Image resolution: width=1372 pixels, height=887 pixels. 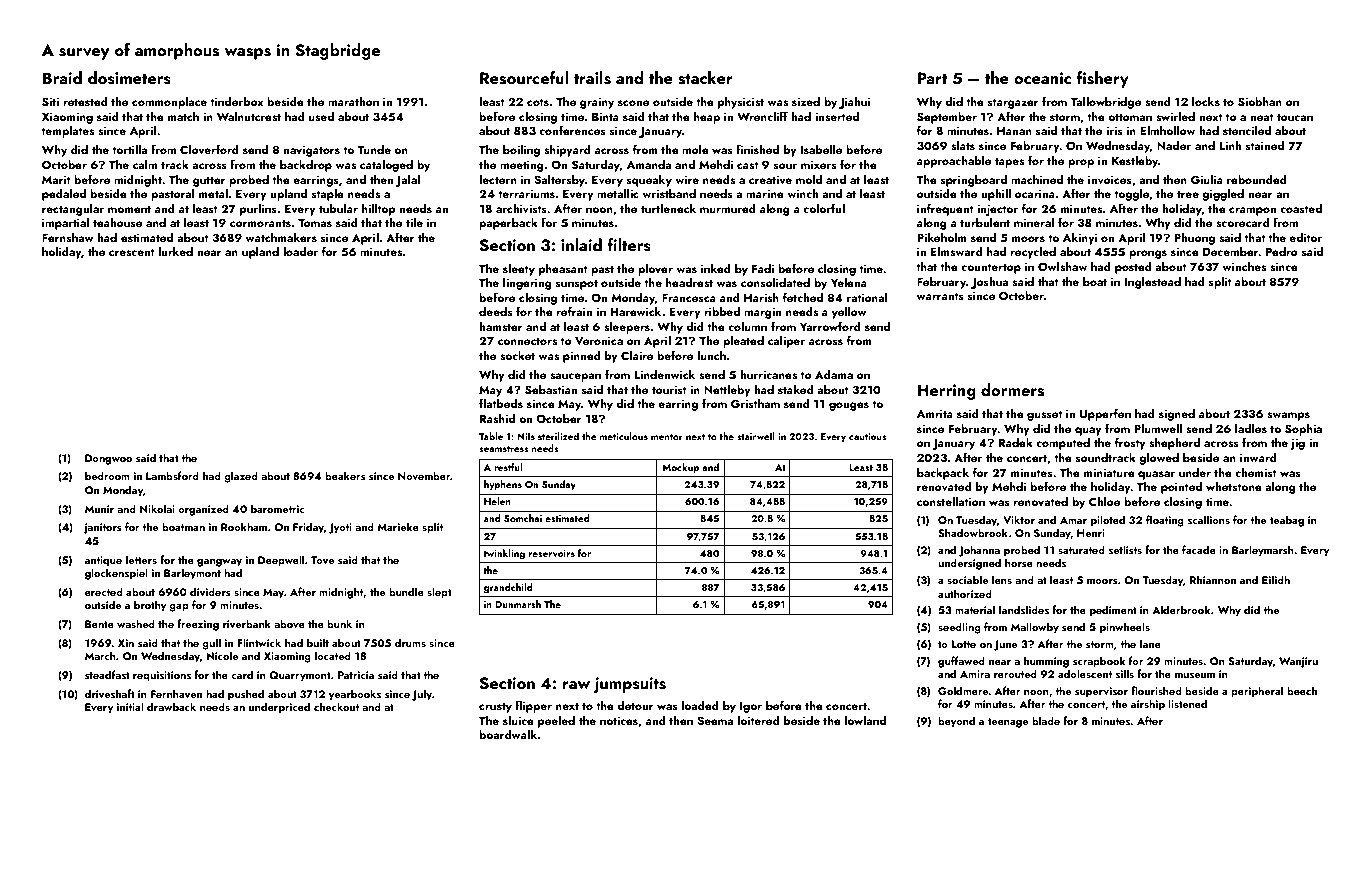 What do you see at coordinates (300, 251) in the screenshot?
I see `loader` at bounding box center [300, 251].
